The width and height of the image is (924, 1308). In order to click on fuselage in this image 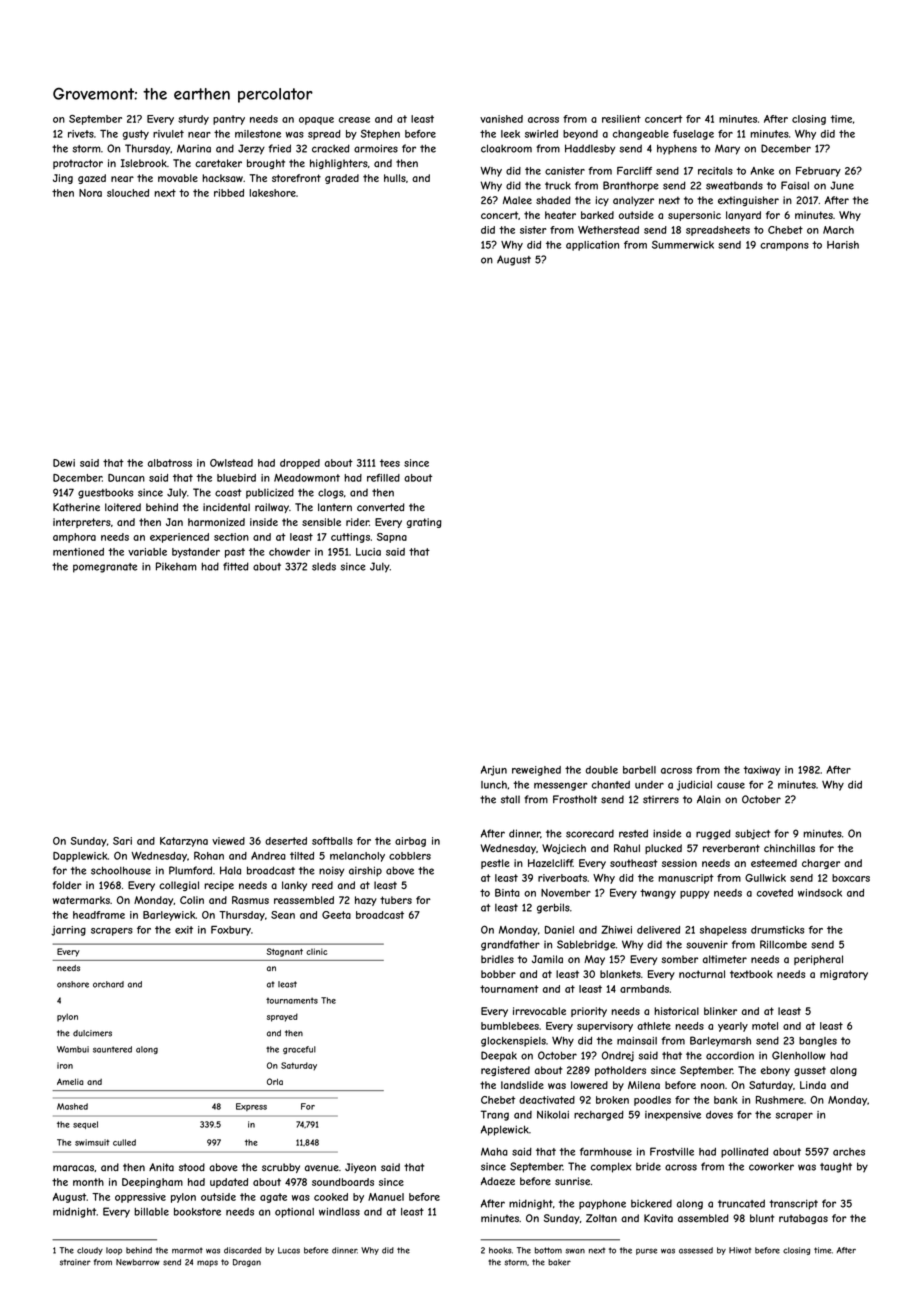, I will do `click(693, 135)`.
